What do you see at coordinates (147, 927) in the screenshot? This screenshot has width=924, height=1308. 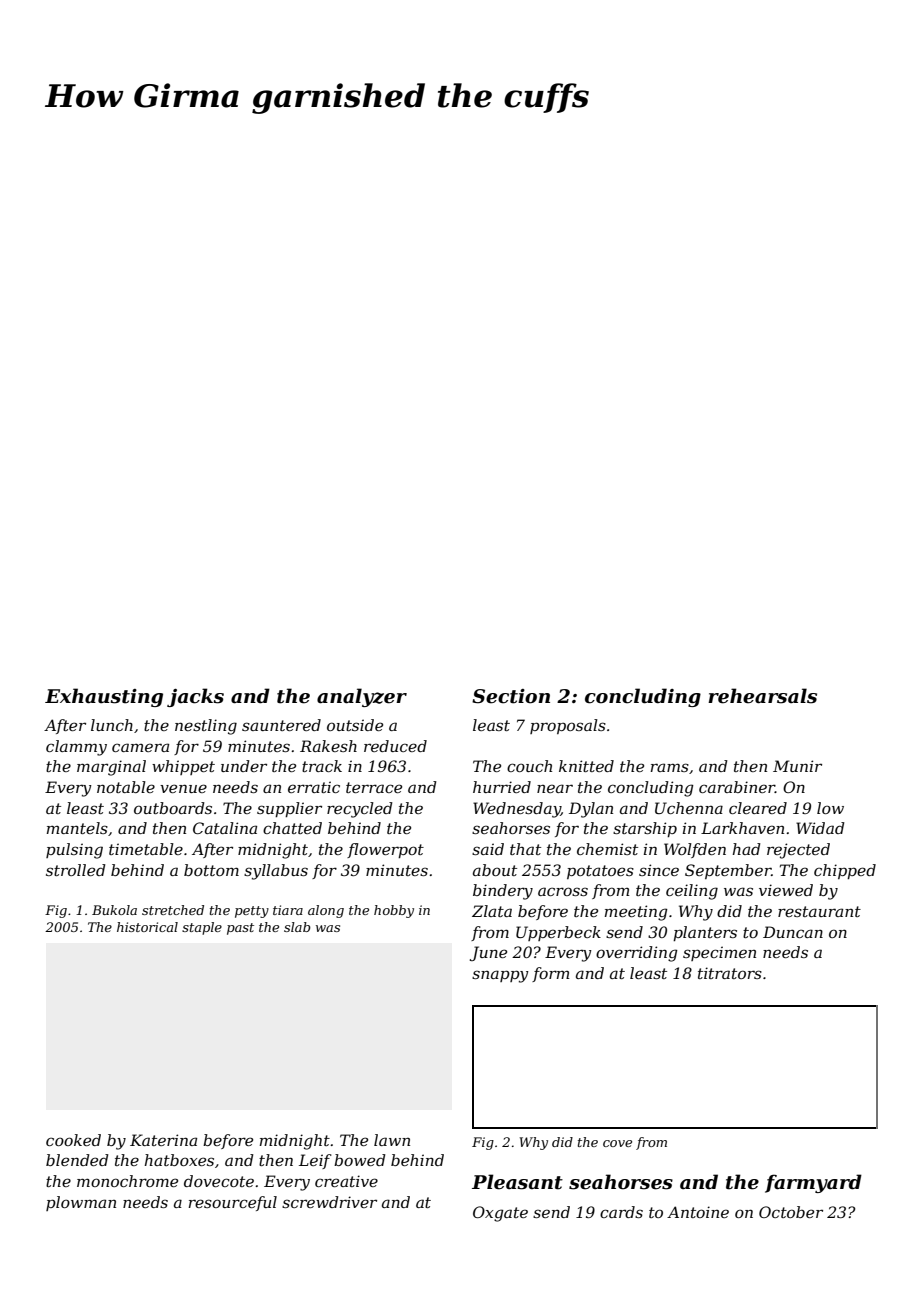 I see `historical` at bounding box center [147, 927].
